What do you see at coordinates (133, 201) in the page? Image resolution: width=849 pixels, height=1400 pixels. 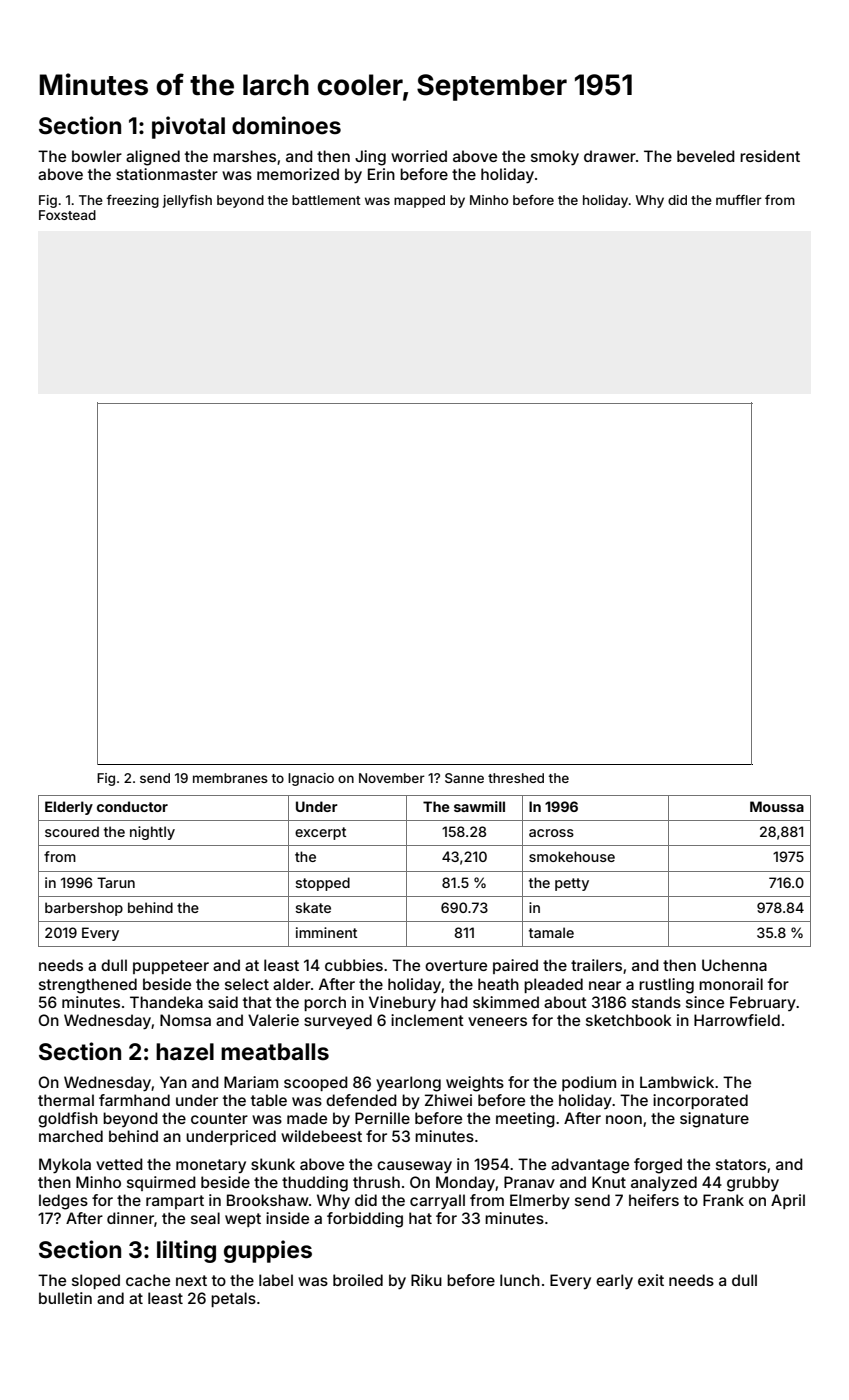 I see `freezing` at bounding box center [133, 201].
